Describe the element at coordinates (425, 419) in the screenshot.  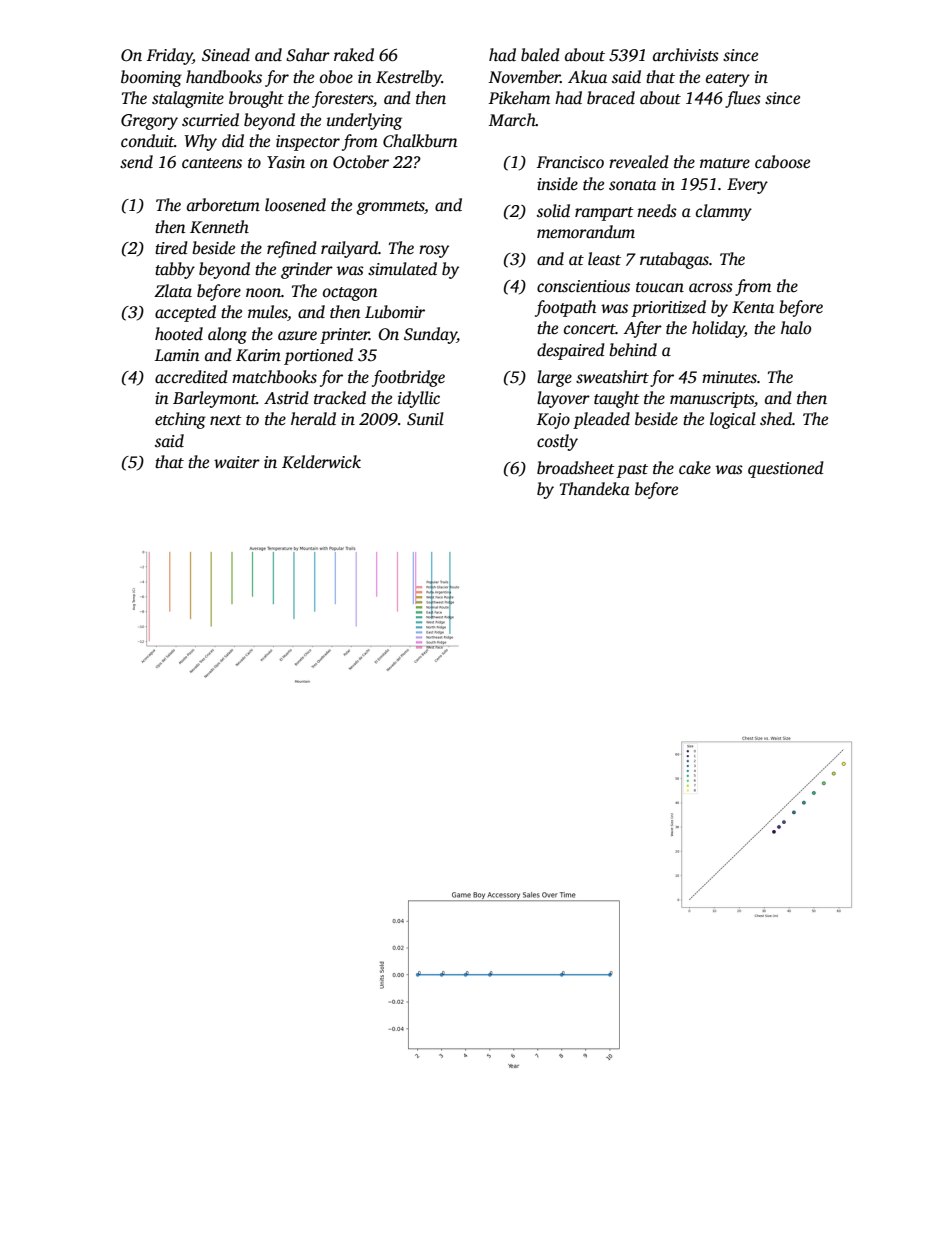
I see `Sunil` at that location.
